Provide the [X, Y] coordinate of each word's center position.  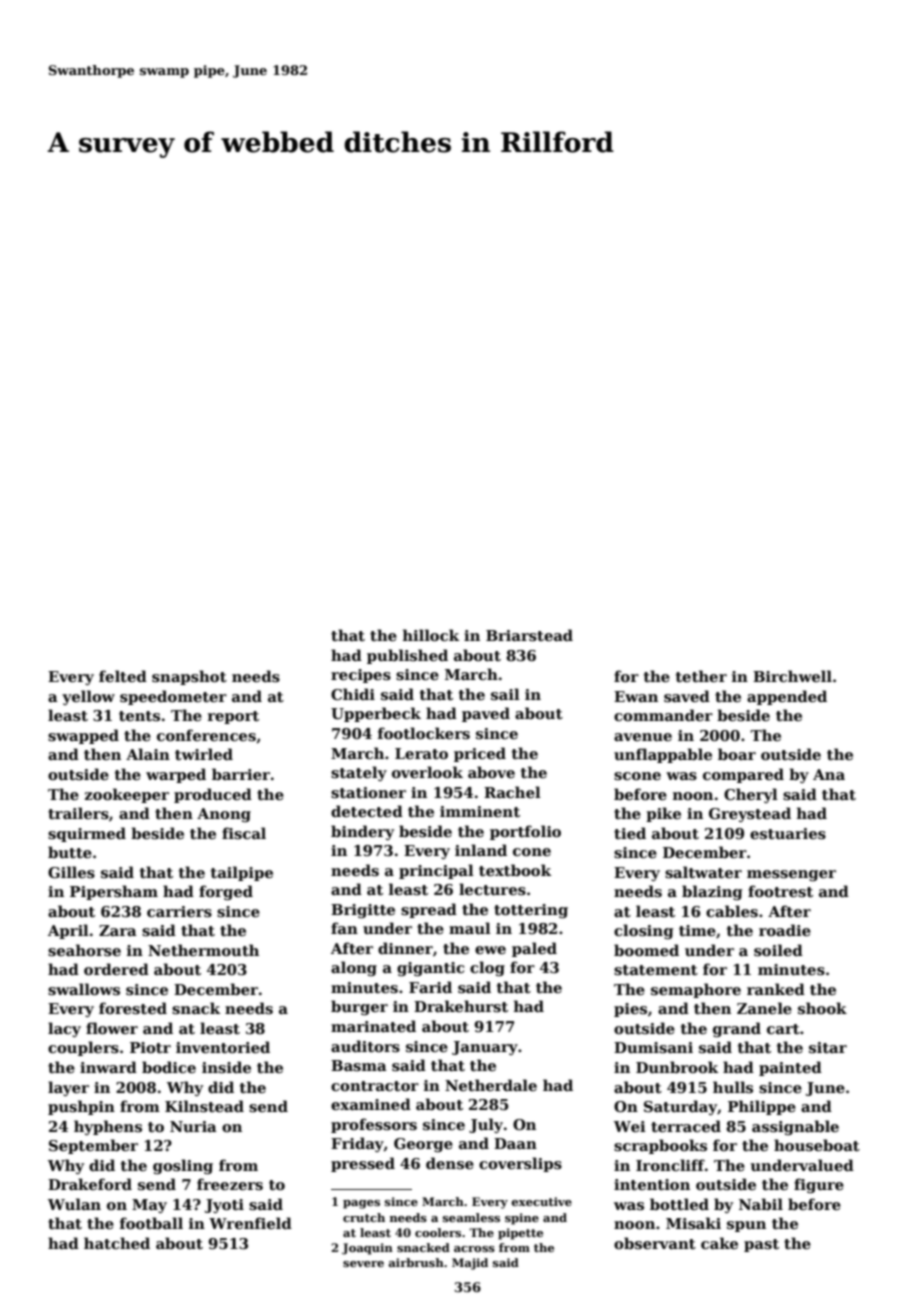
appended [787, 697]
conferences [206, 735]
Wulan [74, 1204]
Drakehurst [461, 1006]
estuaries [788, 833]
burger [359, 1007]
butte [70, 852]
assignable [795, 1127]
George [423, 1145]
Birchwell [792, 676]
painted [790, 1068]
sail [505, 694]
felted [123, 676]
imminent [480, 811]
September [93, 1146]
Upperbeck [376, 714]
